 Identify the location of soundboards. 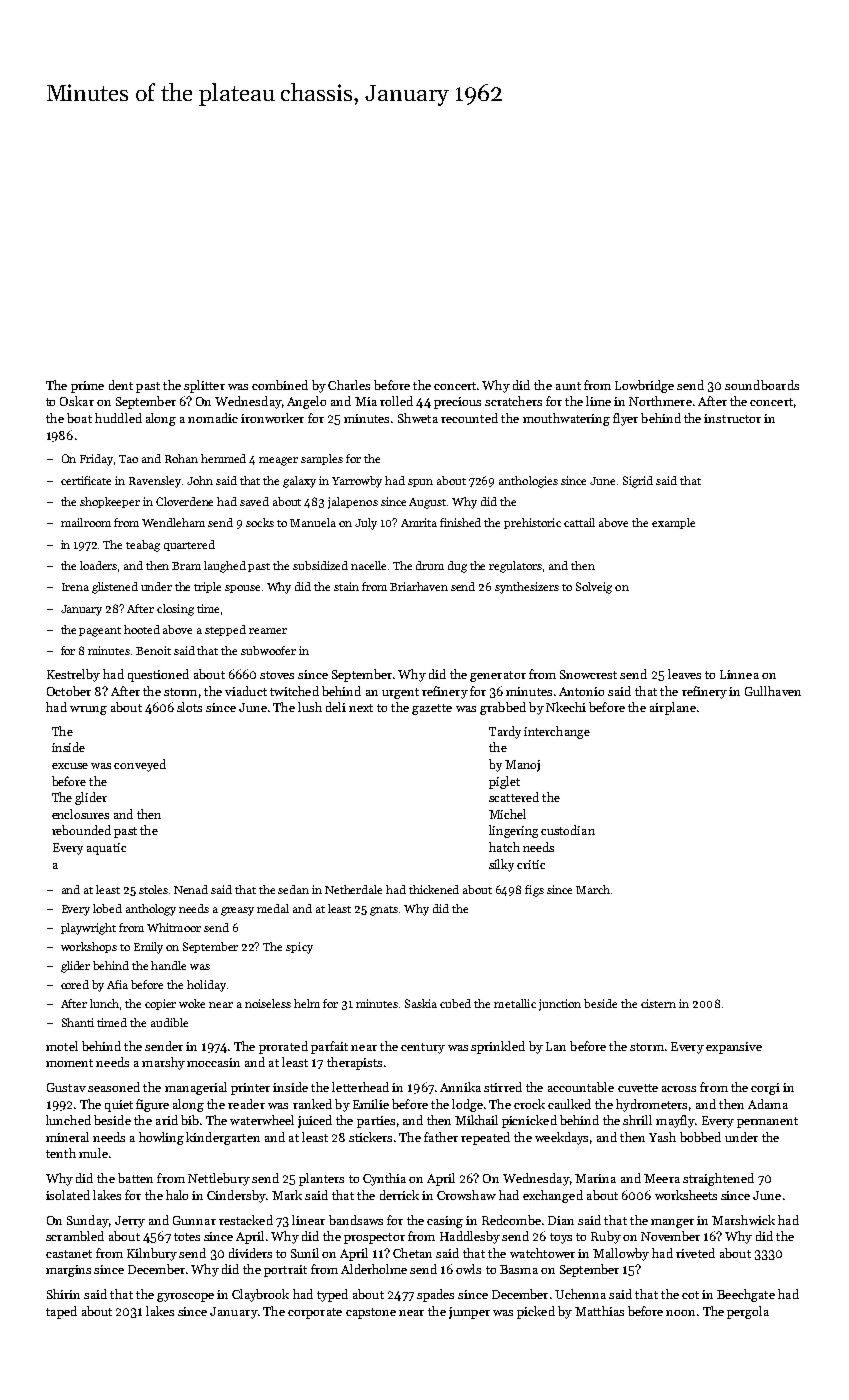
(762, 385).
